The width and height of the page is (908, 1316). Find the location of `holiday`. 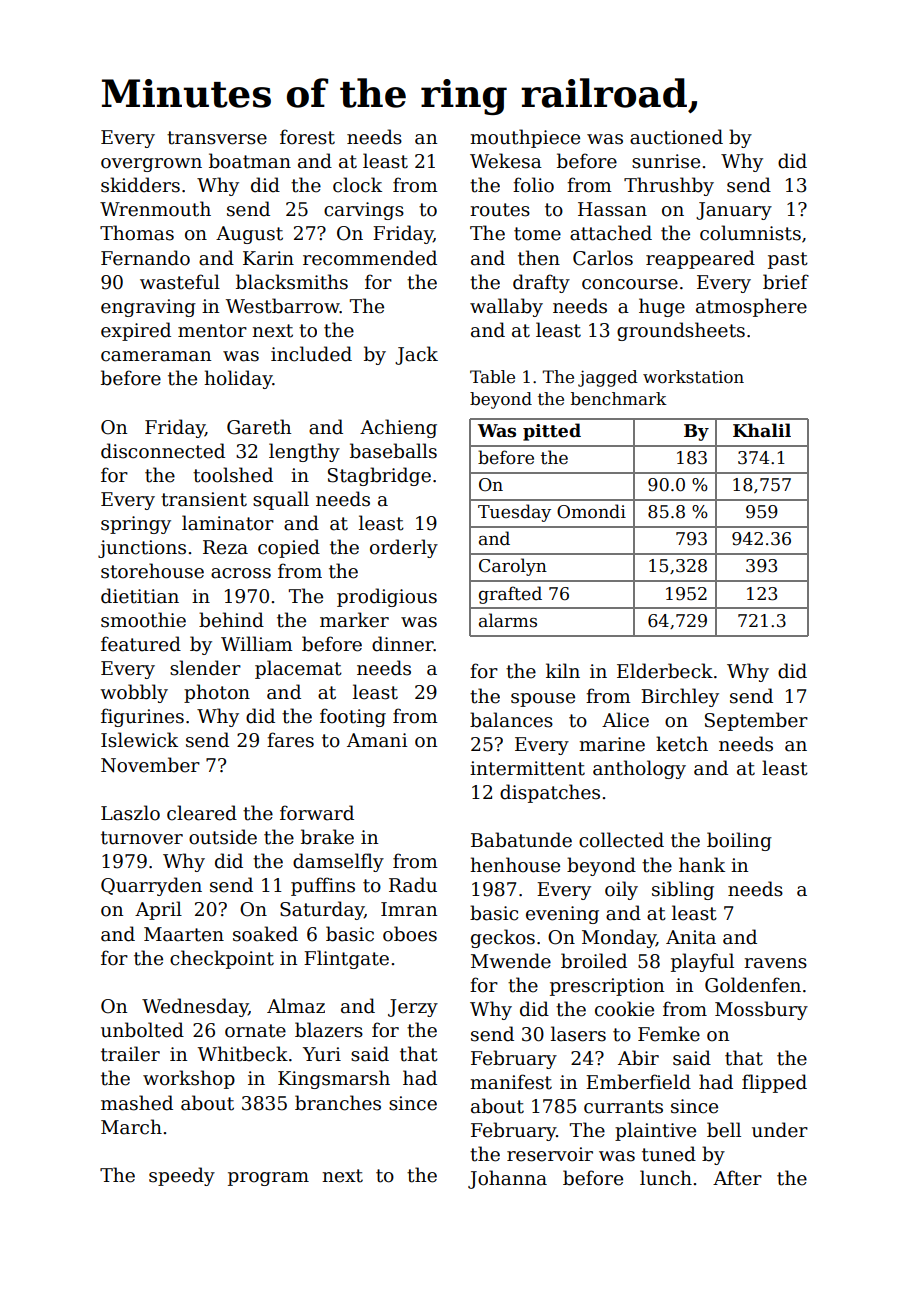

holiday is located at coordinates (238, 379).
